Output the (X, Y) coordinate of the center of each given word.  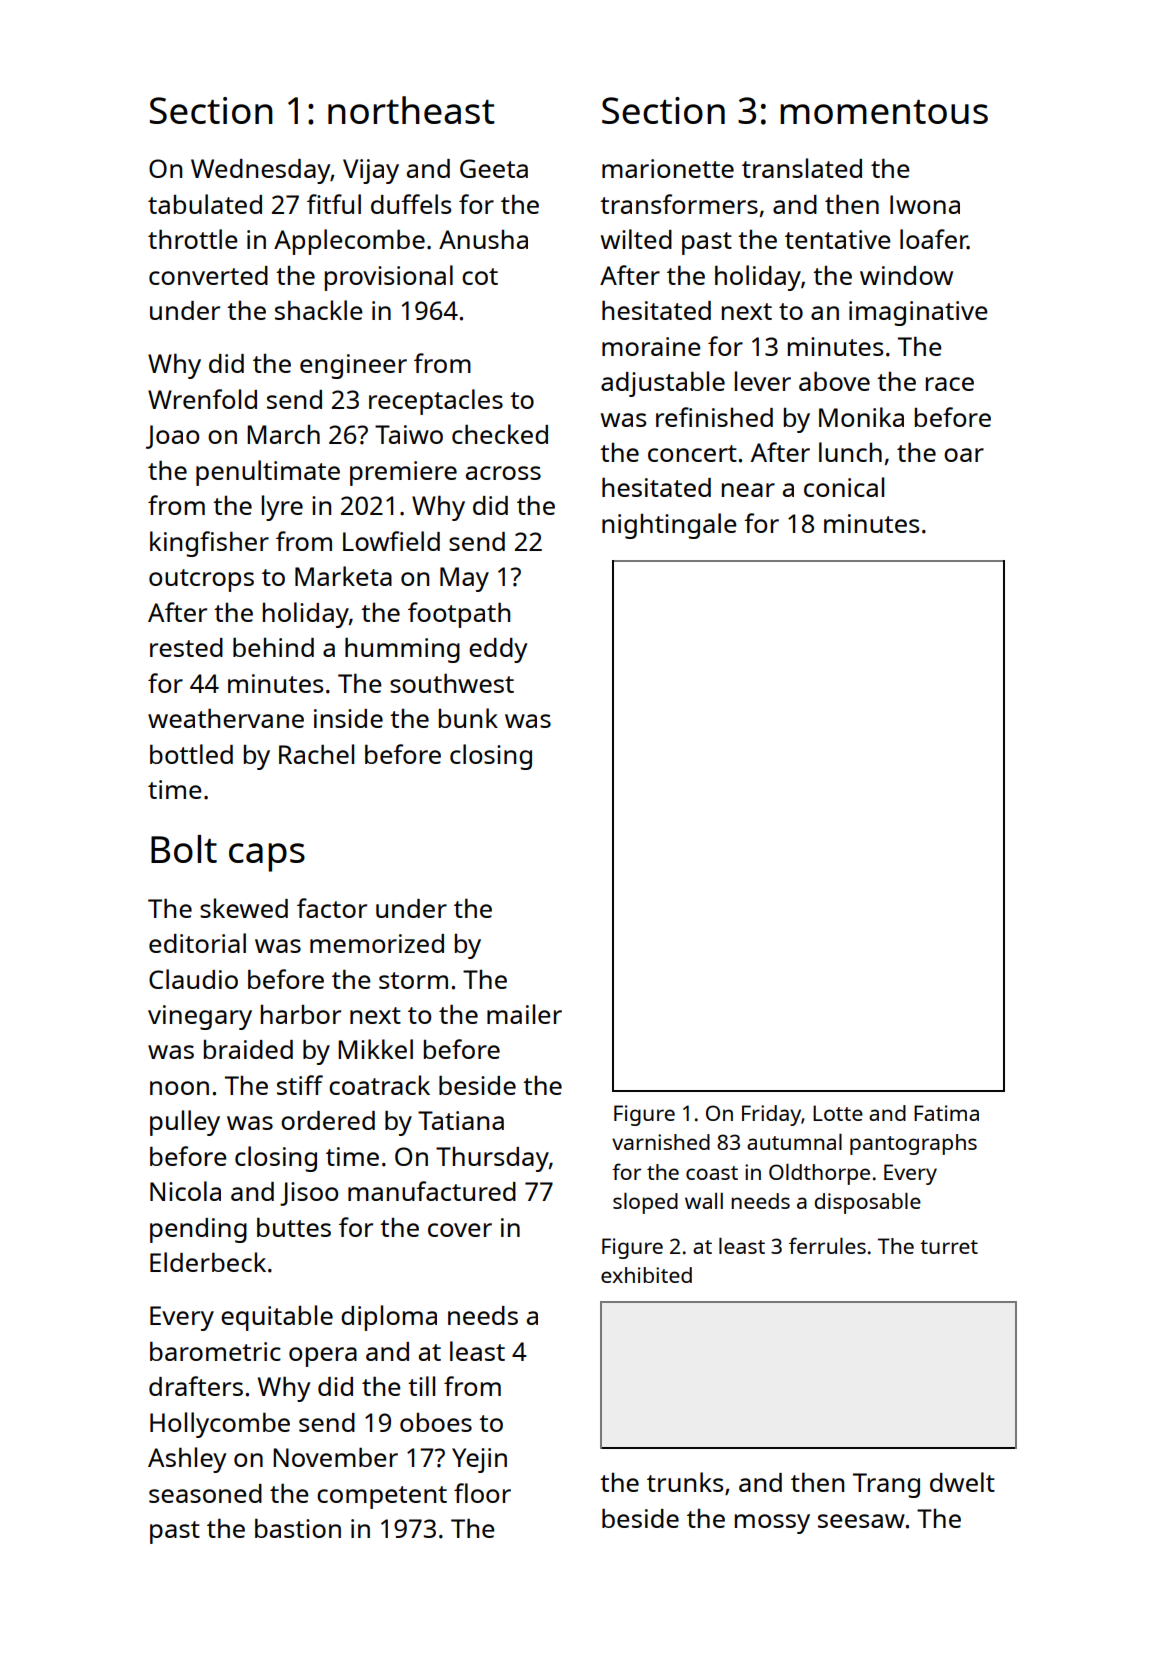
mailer (524, 1014)
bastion (298, 1528)
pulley (185, 1123)
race (950, 384)
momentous (884, 112)
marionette (668, 168)
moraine (651, 346)
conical (844, 487)
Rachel (316, 754)
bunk (468, 718)
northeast (411, 110)
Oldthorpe (819, 1174)
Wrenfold (202, 399)
